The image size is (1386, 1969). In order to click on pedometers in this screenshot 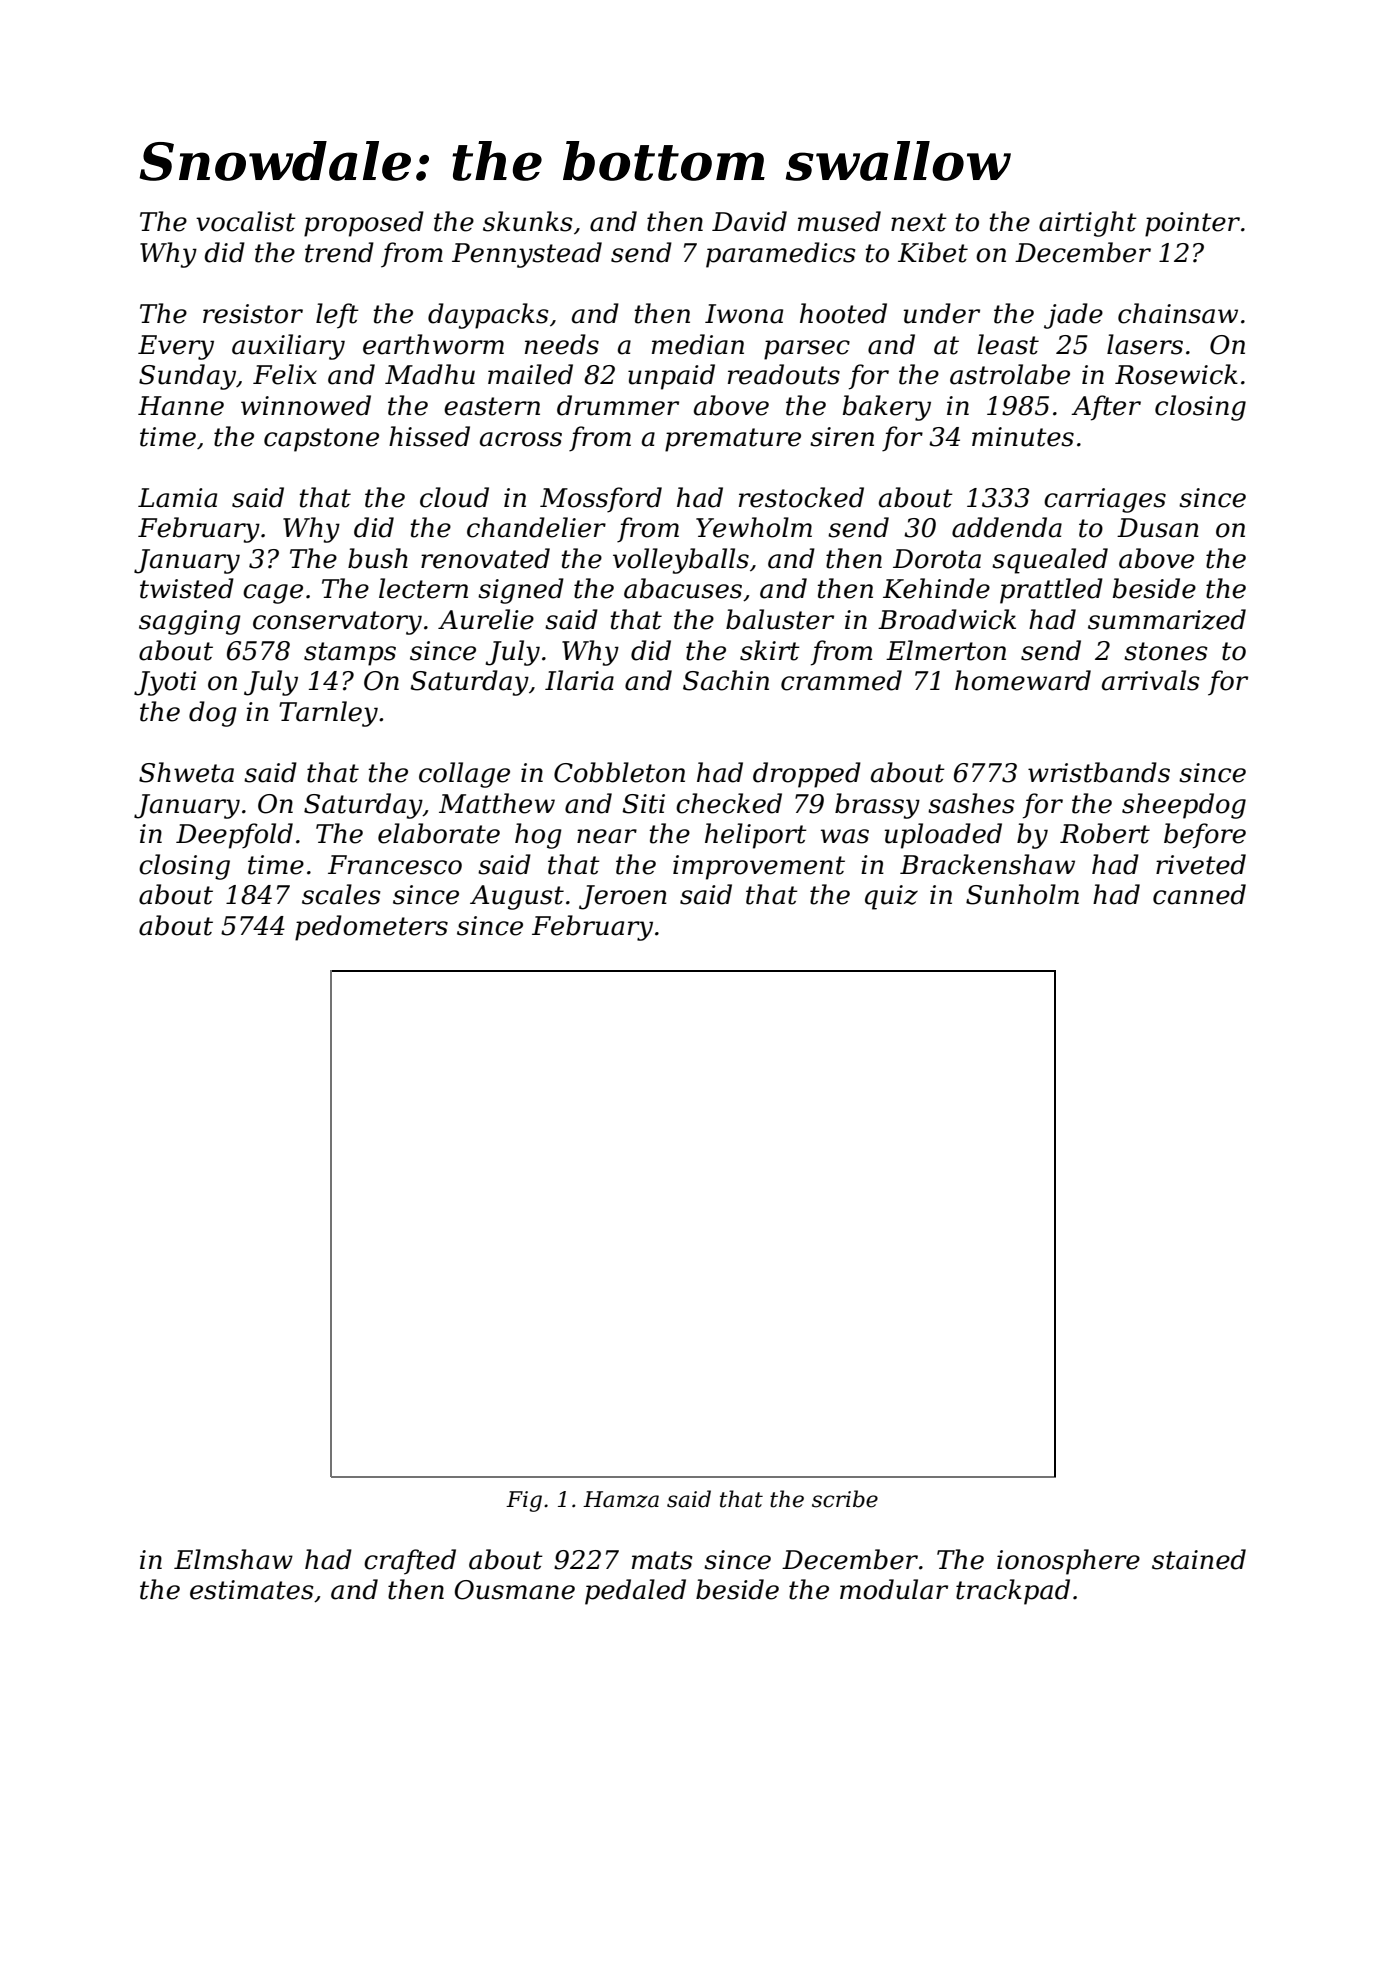, I will do `click(371, 928)`.
